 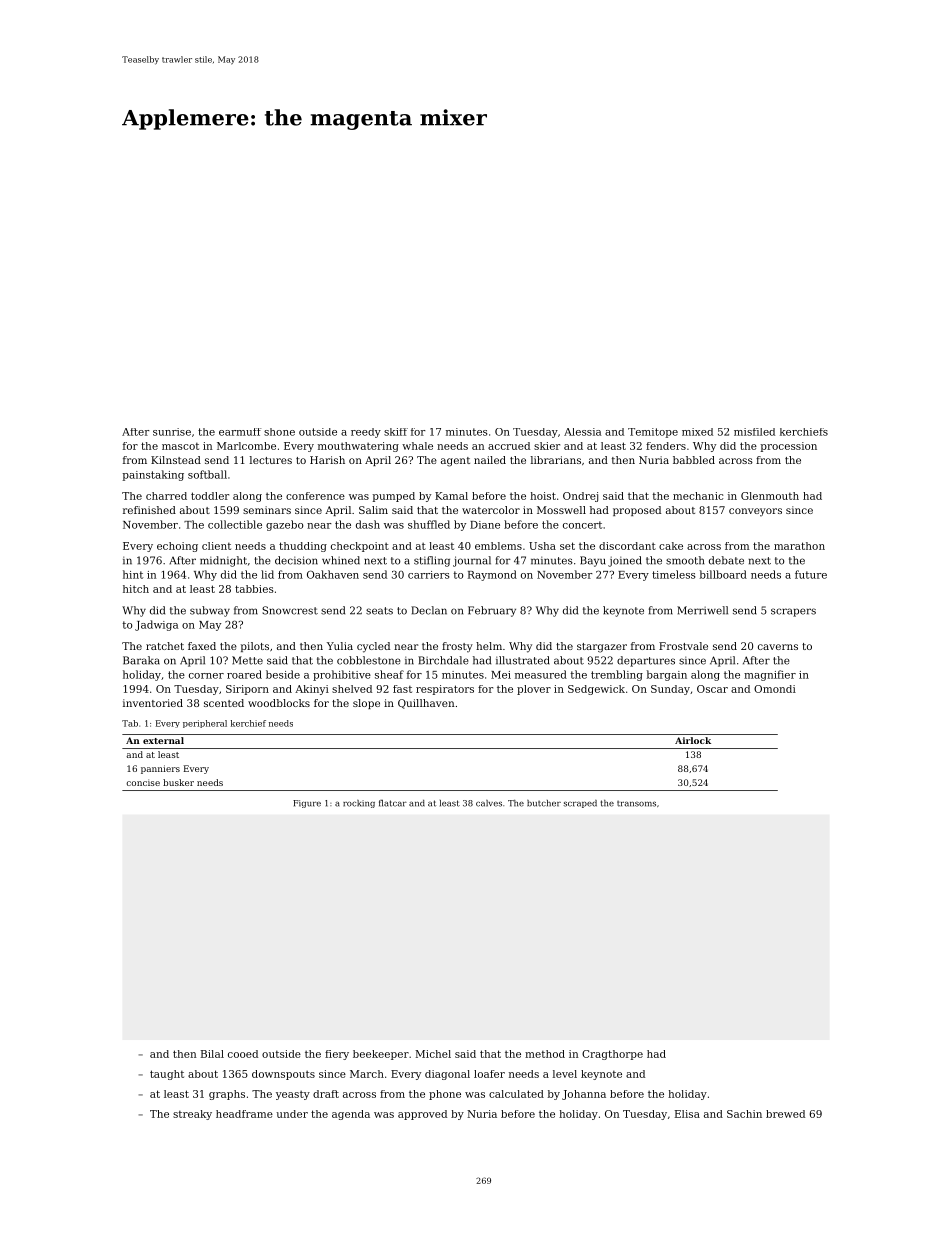 I want to click on misfiled, so click(x=754, y=432).
